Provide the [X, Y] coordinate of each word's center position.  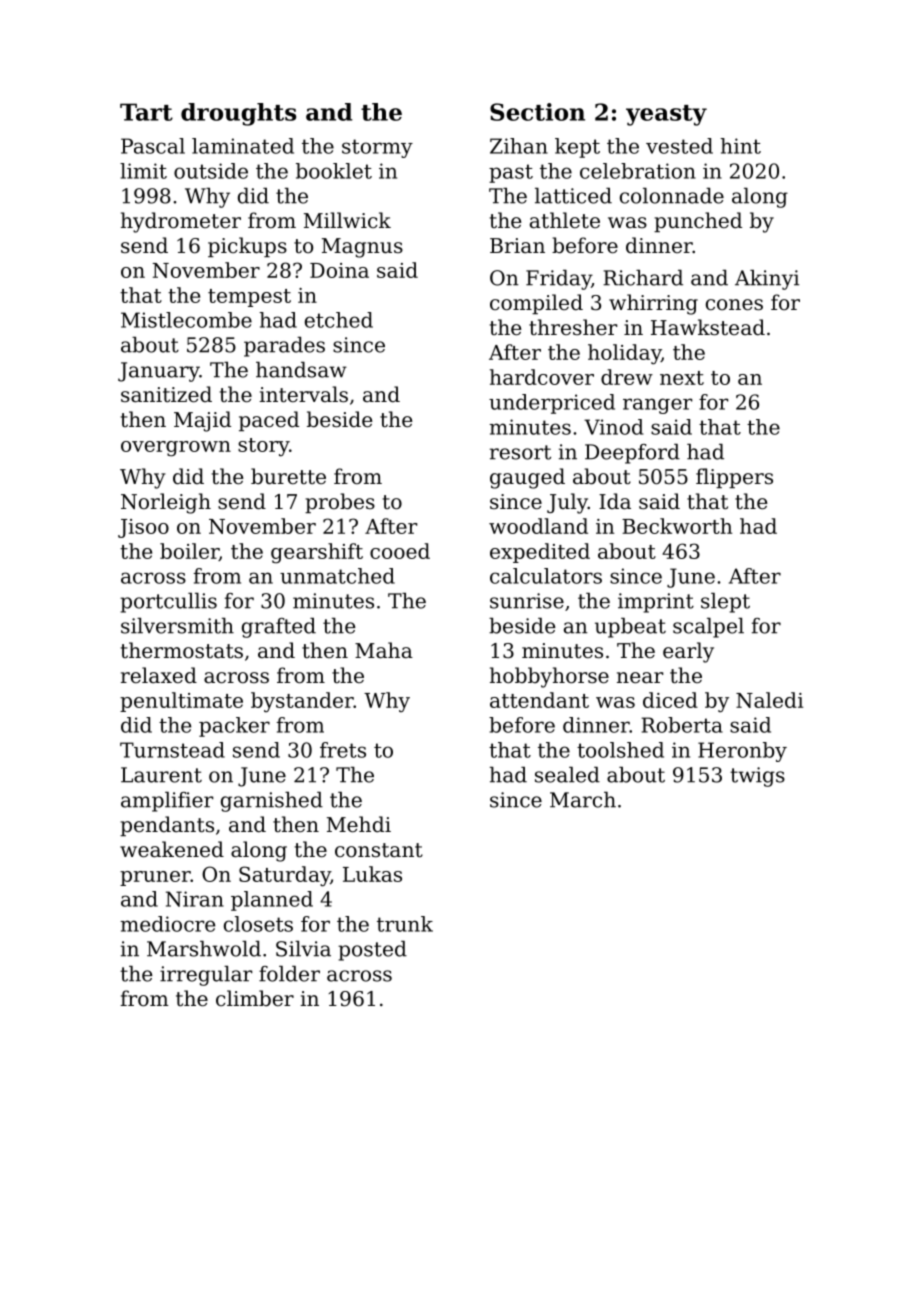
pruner [155, 878]
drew [627, 377]
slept [725, 603]
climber [255, 998]
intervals [303, 394]
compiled [536, 304]
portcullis [168, 603]
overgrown [176, 449]
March [583, 800]
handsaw [301, 370]
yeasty [666, 115]
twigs [757, 777]
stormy [377, 148]
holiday [624, 354]
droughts [238, 114]
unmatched [337, 576]
